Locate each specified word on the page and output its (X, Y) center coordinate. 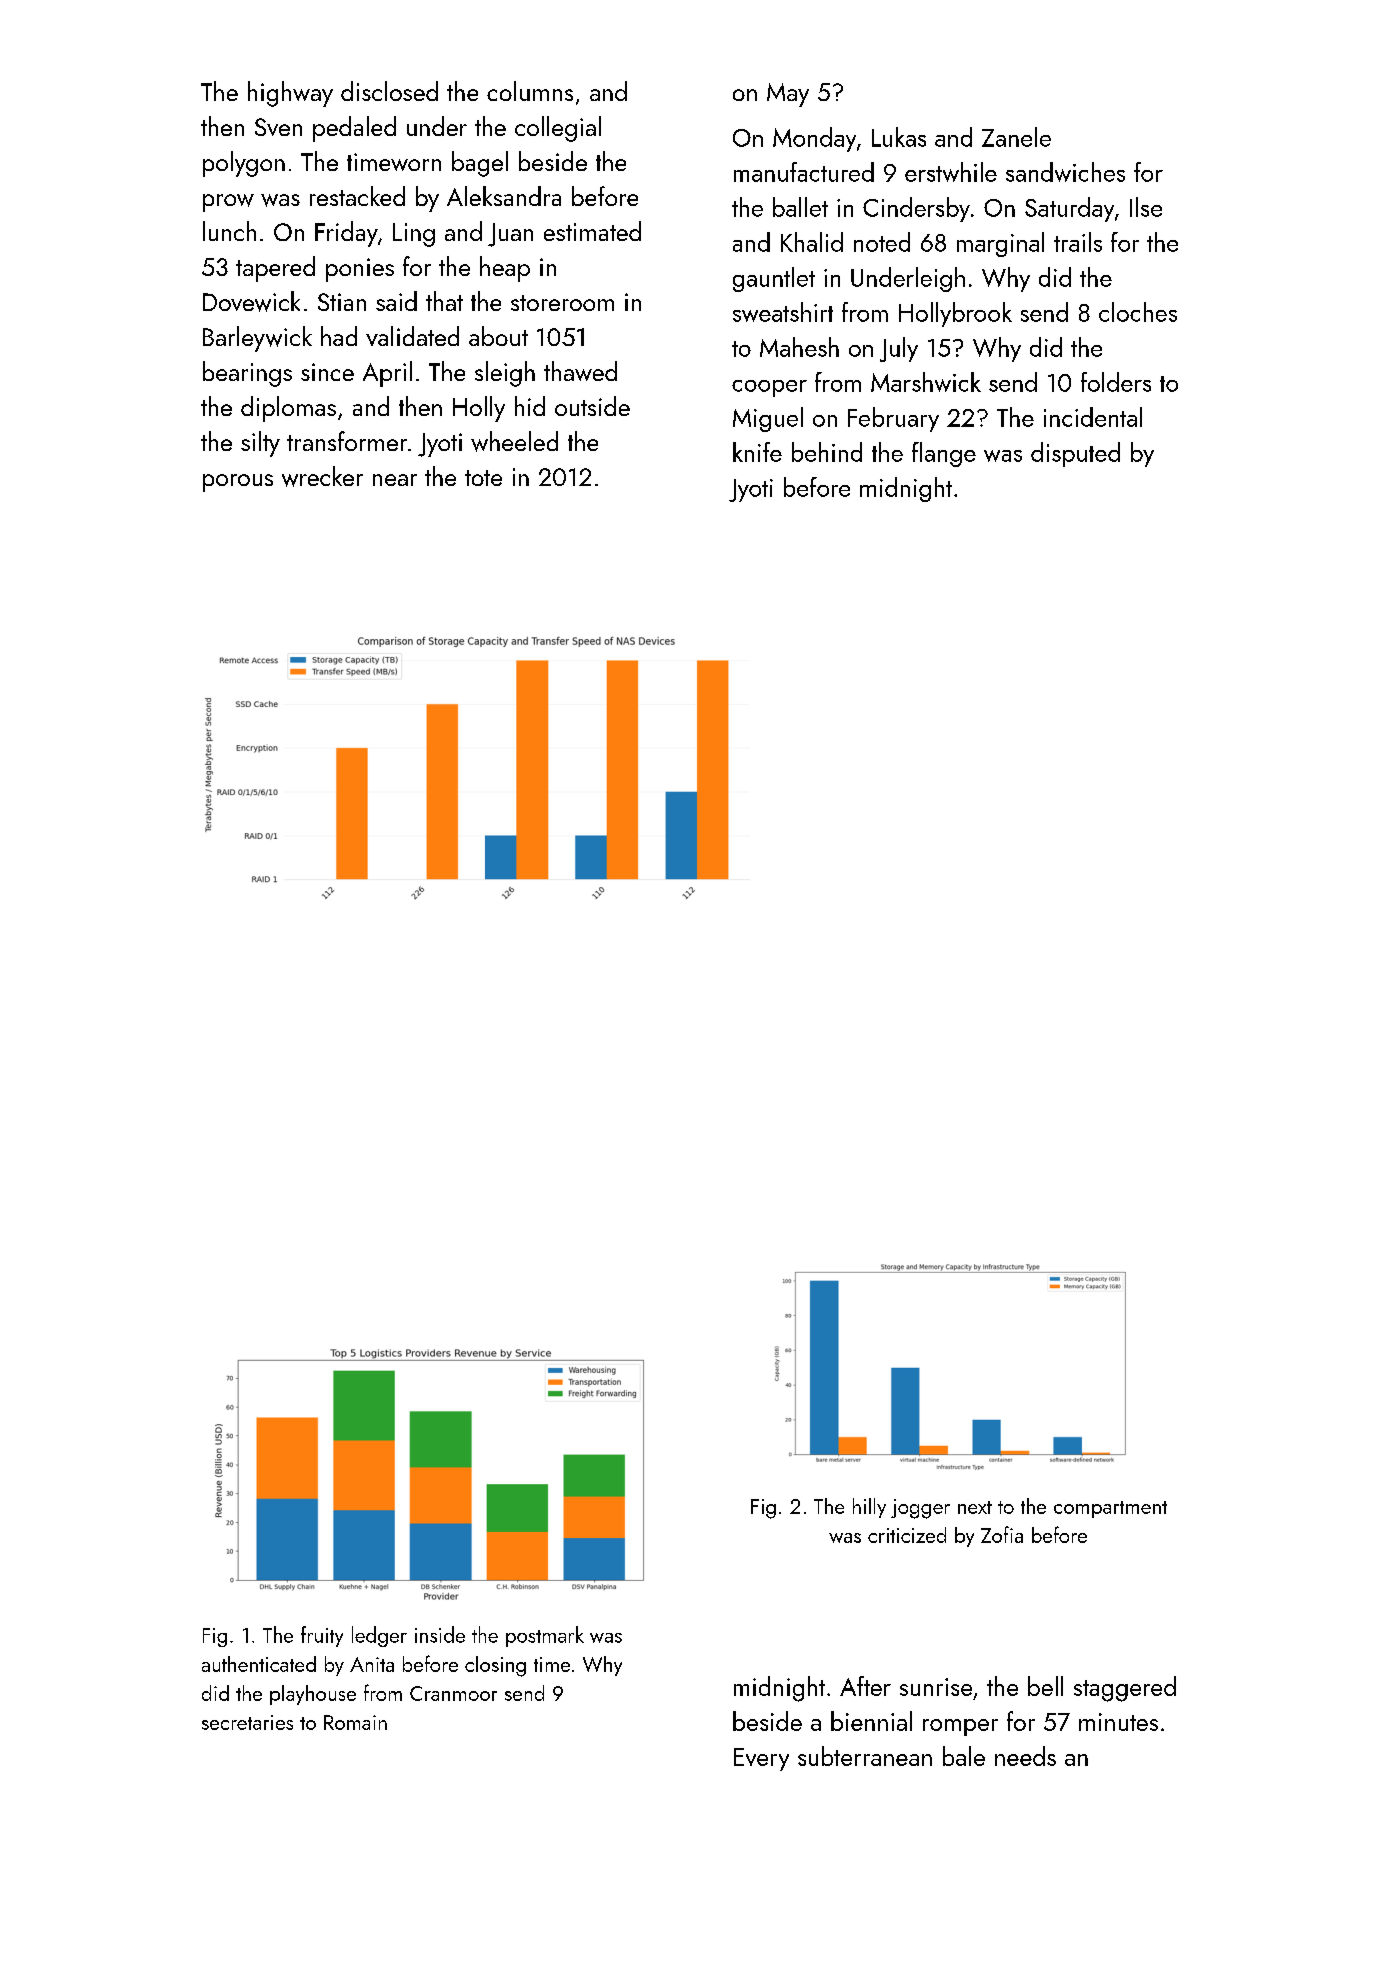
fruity (322, 1636)
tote (483, 478)
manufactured (804, 172)
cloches (1138, 312)
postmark (545, 1636)
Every (761, 1759)
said (396, 301)
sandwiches (1065, 172)
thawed (580, 371)
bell (1045, 1686)
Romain (355, 1722)
